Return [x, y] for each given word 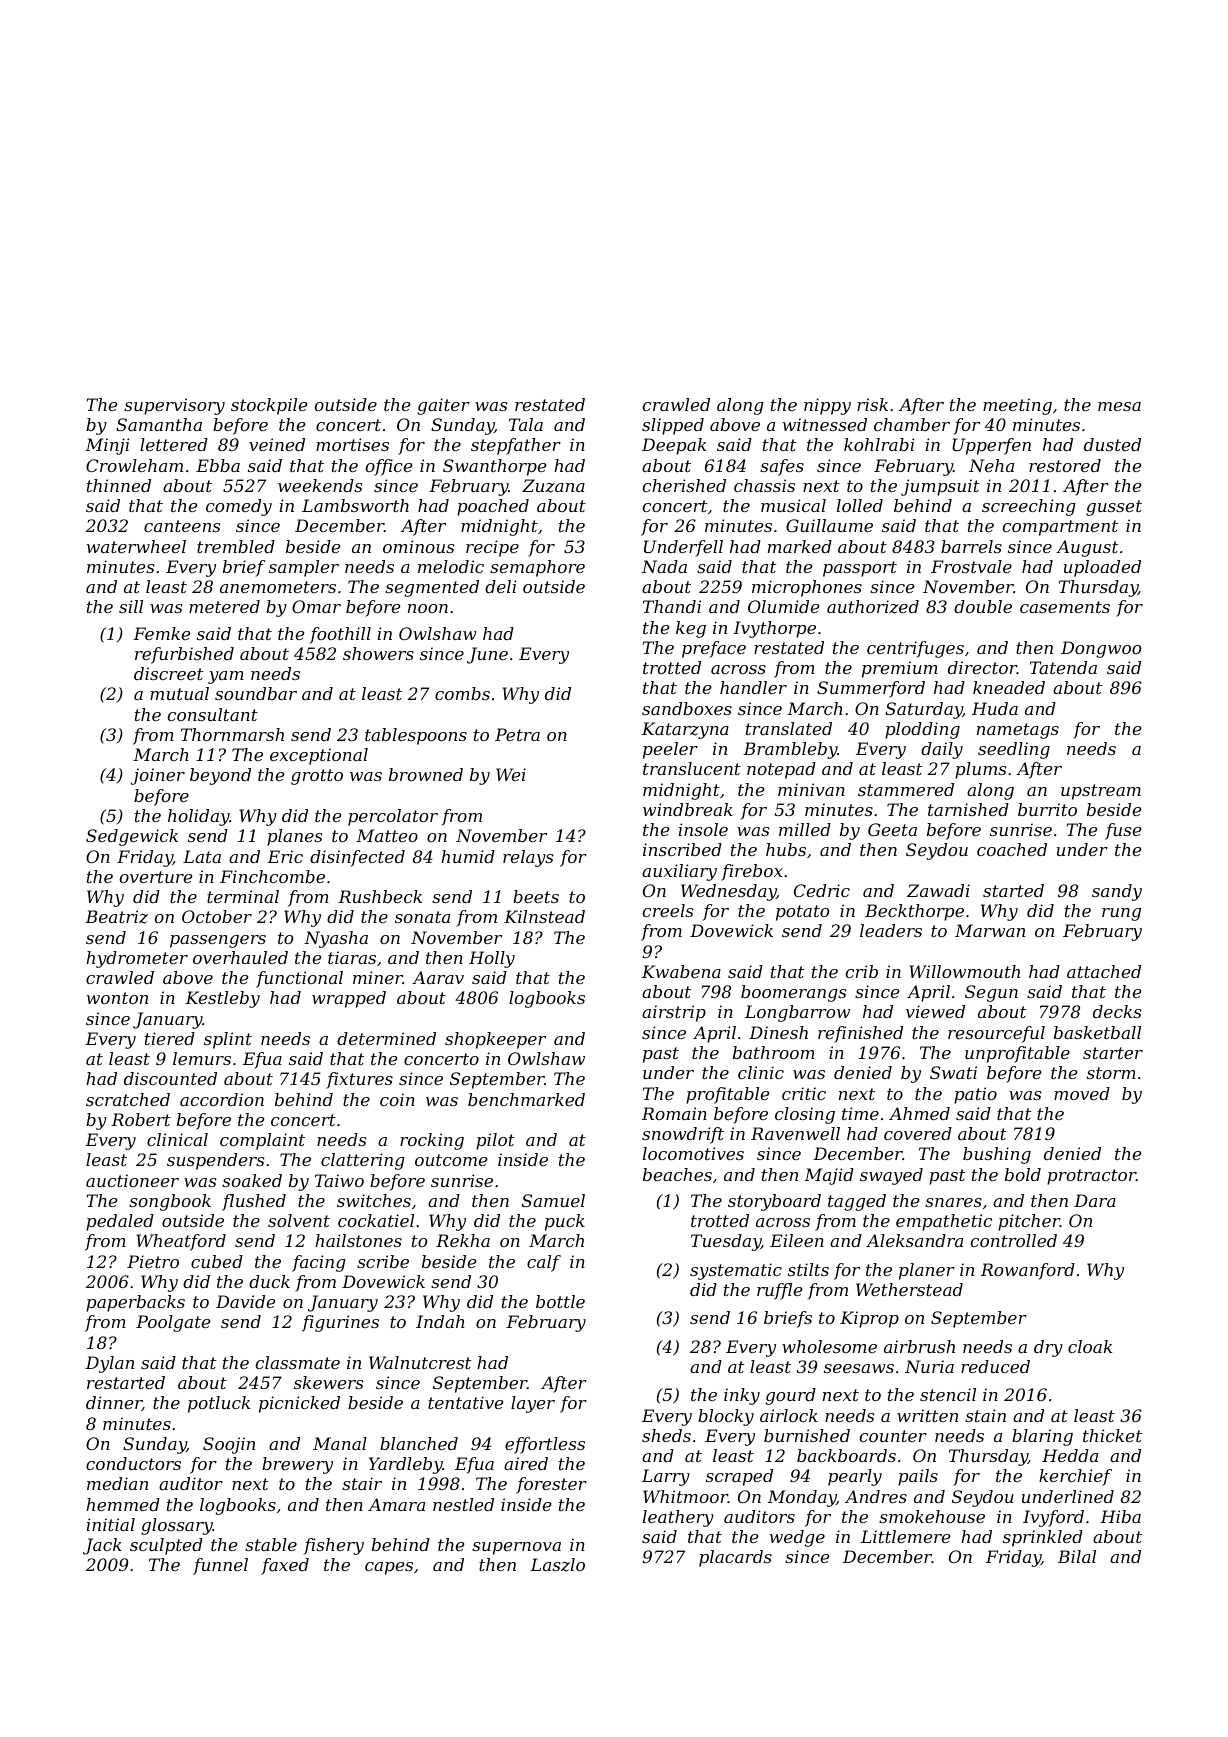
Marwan [990, 930]
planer [927, 1271]
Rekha [463, 1240]
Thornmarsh [232, 734]
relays [528, 858]
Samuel [553, 1200]
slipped [673, 426]
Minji [107, 446]
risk [872, 404]
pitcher [1029, 1222]
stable [271, 1544]
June [487, 655]
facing [319, 1263]
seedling [1014, 750]
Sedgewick [132, 837]
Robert [141, 1119]
